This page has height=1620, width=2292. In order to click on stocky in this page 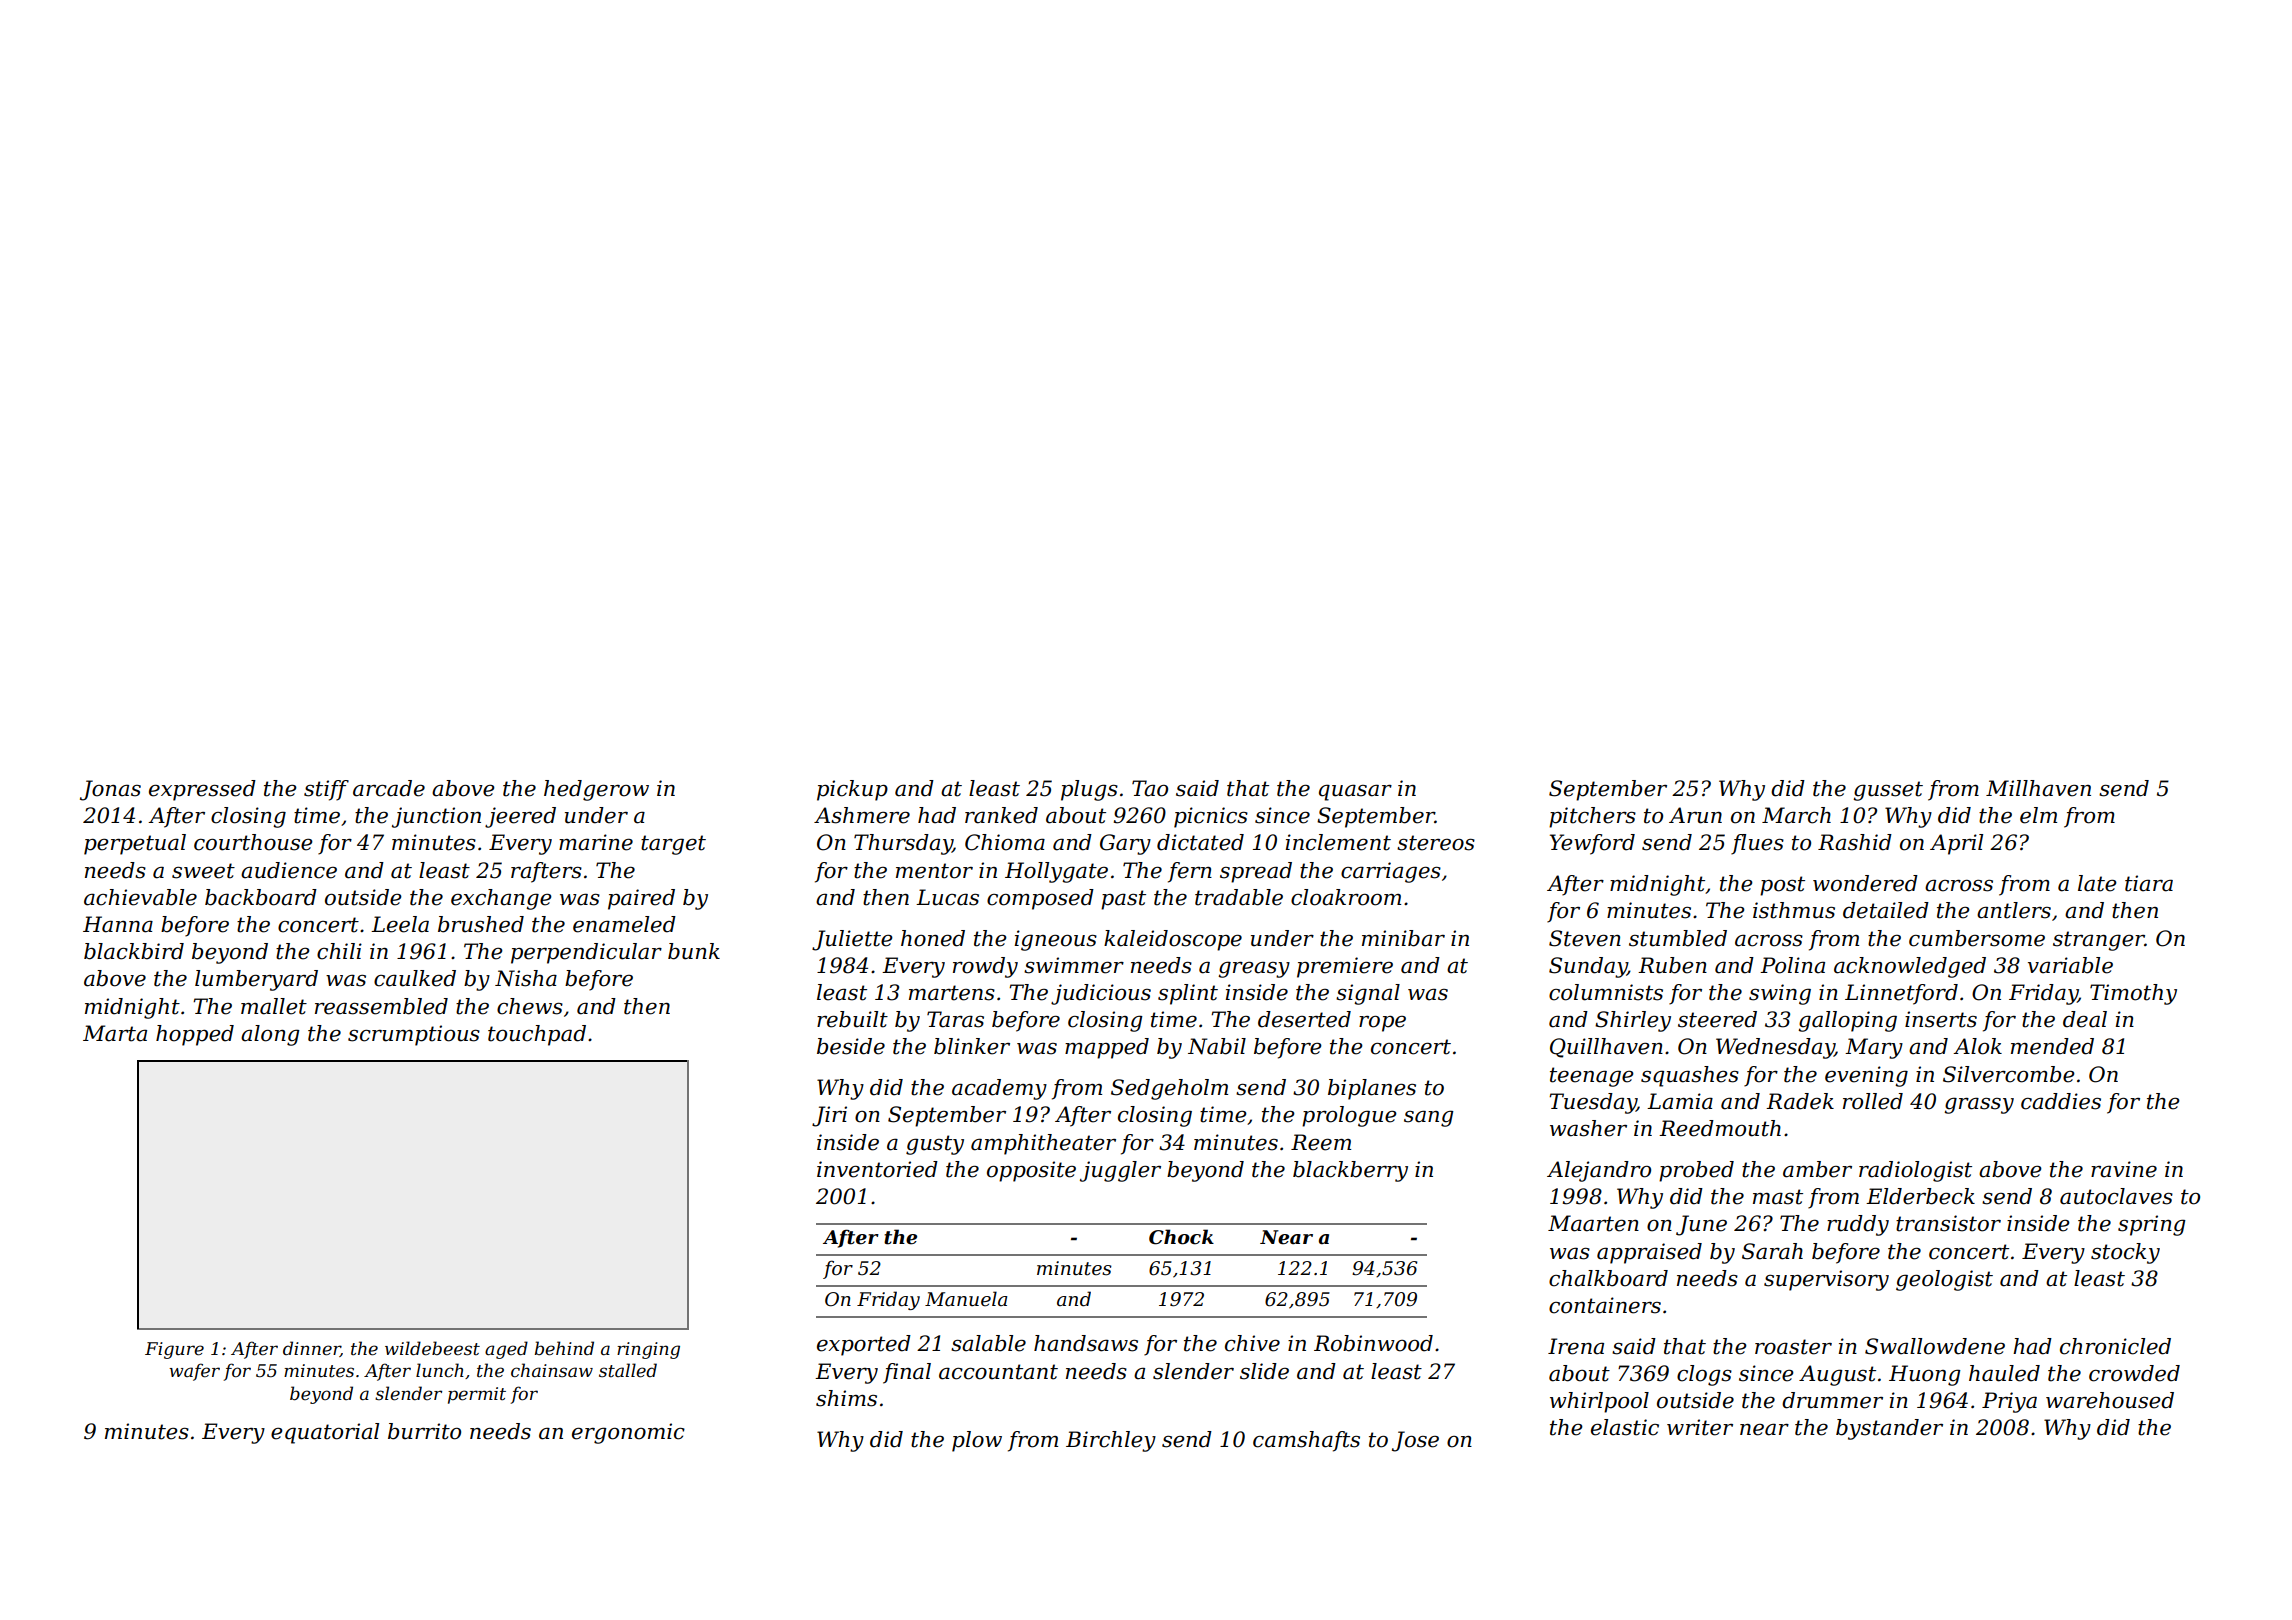, I will do `click(2125, 1253)`.
